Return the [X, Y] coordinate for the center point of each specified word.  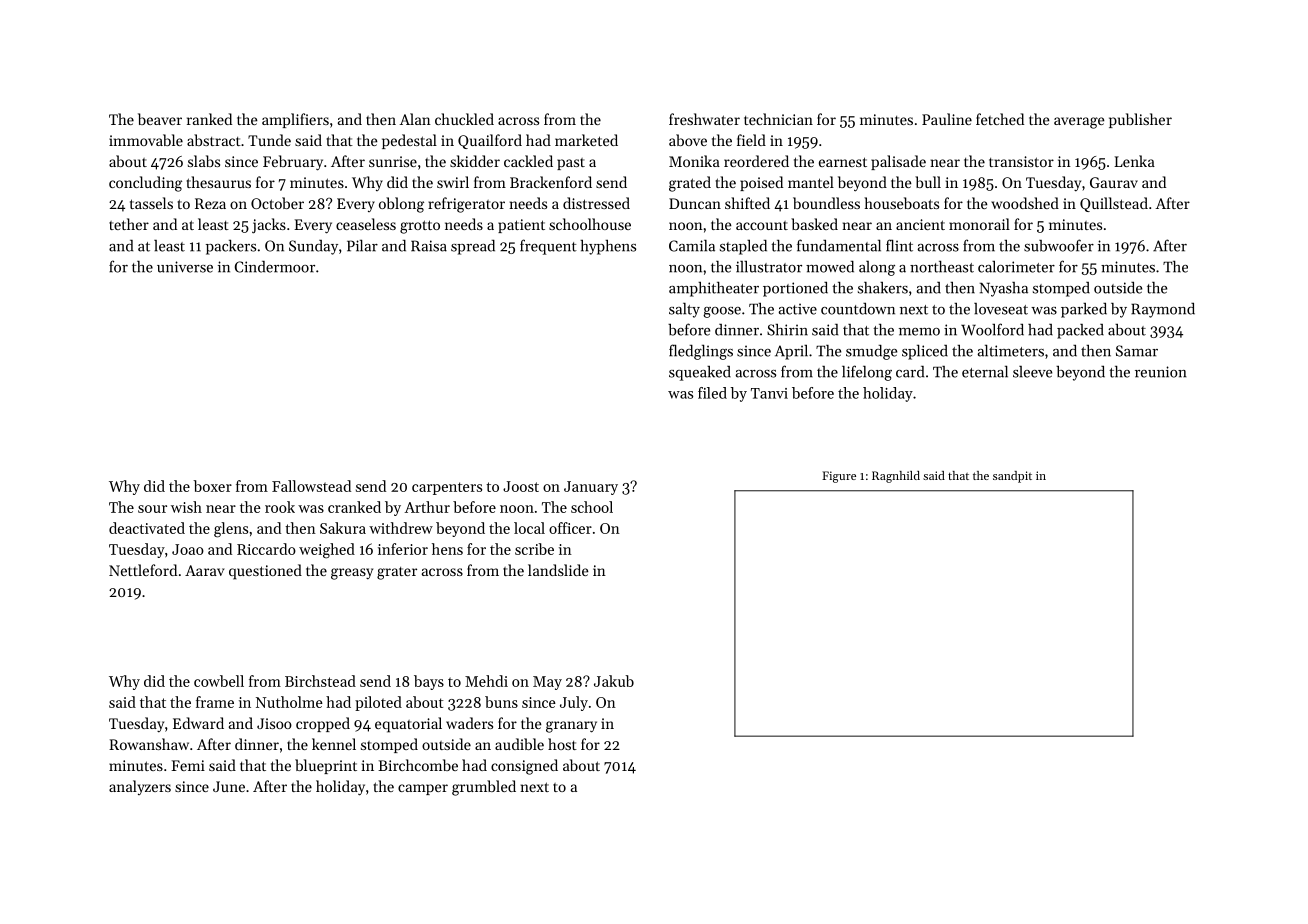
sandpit [1012, 477]
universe [185, 267]
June [229, 786]
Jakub [614, 681]
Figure [839, 477]
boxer [212, 486]
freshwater [704, 119]
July [574, 703]
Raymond [1163, 310]
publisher [1140, 120]
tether [129, 224]
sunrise [393, 161]
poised [761, 183]
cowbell [219, 681]
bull [928, 182]
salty [684, 310]
